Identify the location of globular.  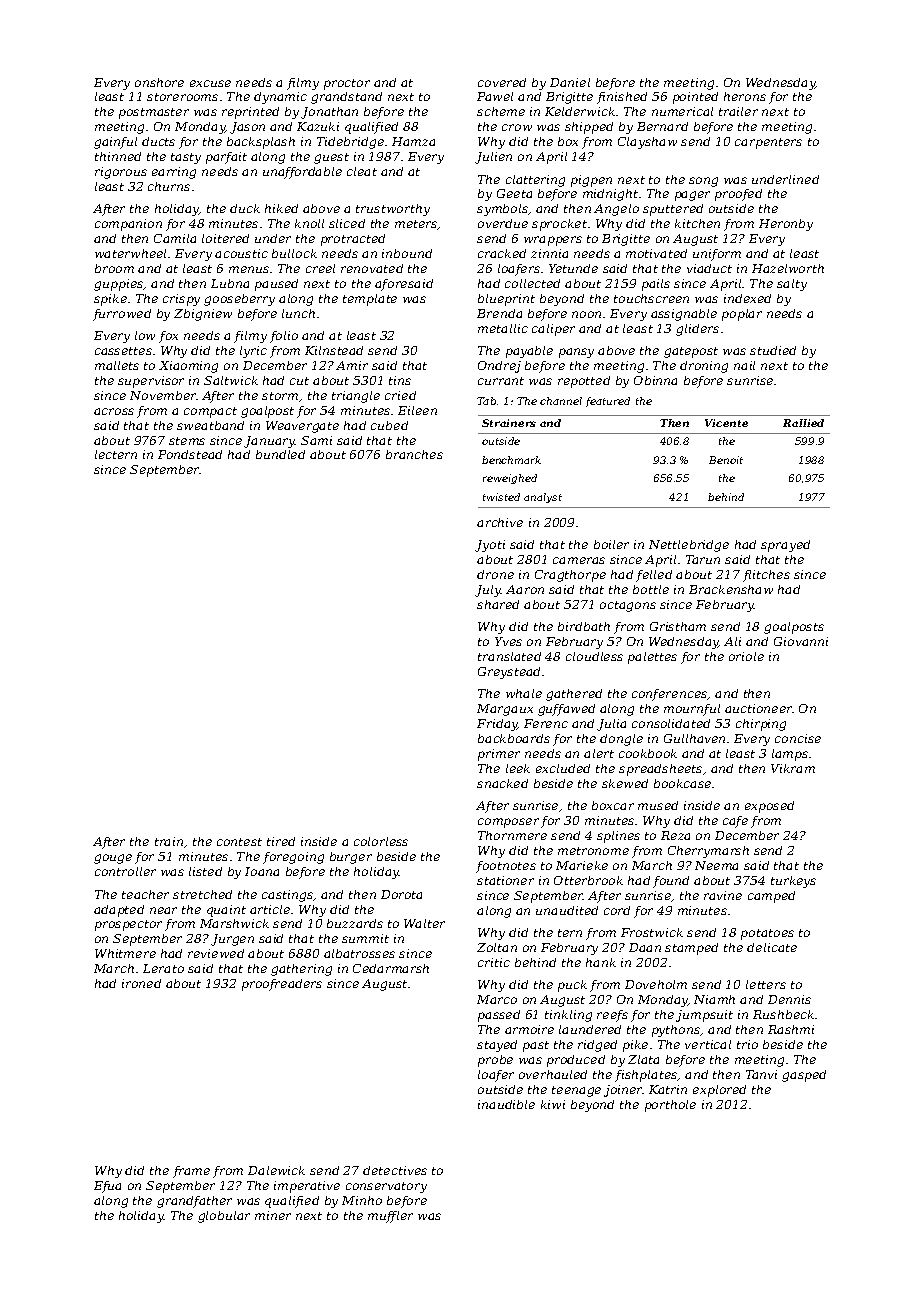
(224, 1217).
